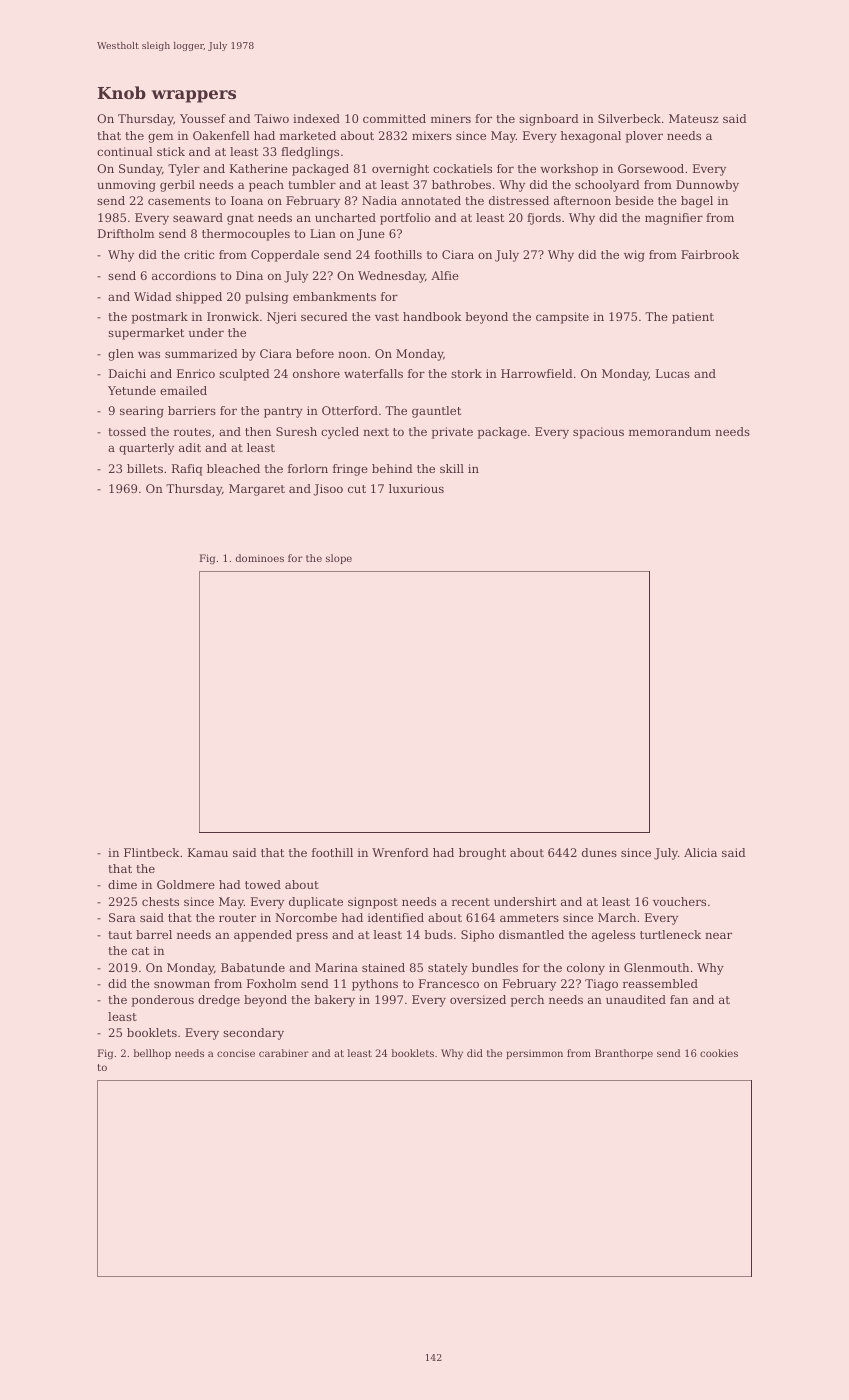 The height and width of the image is (1400, 849). I want to click on bellhop, so click(152, 1054).
